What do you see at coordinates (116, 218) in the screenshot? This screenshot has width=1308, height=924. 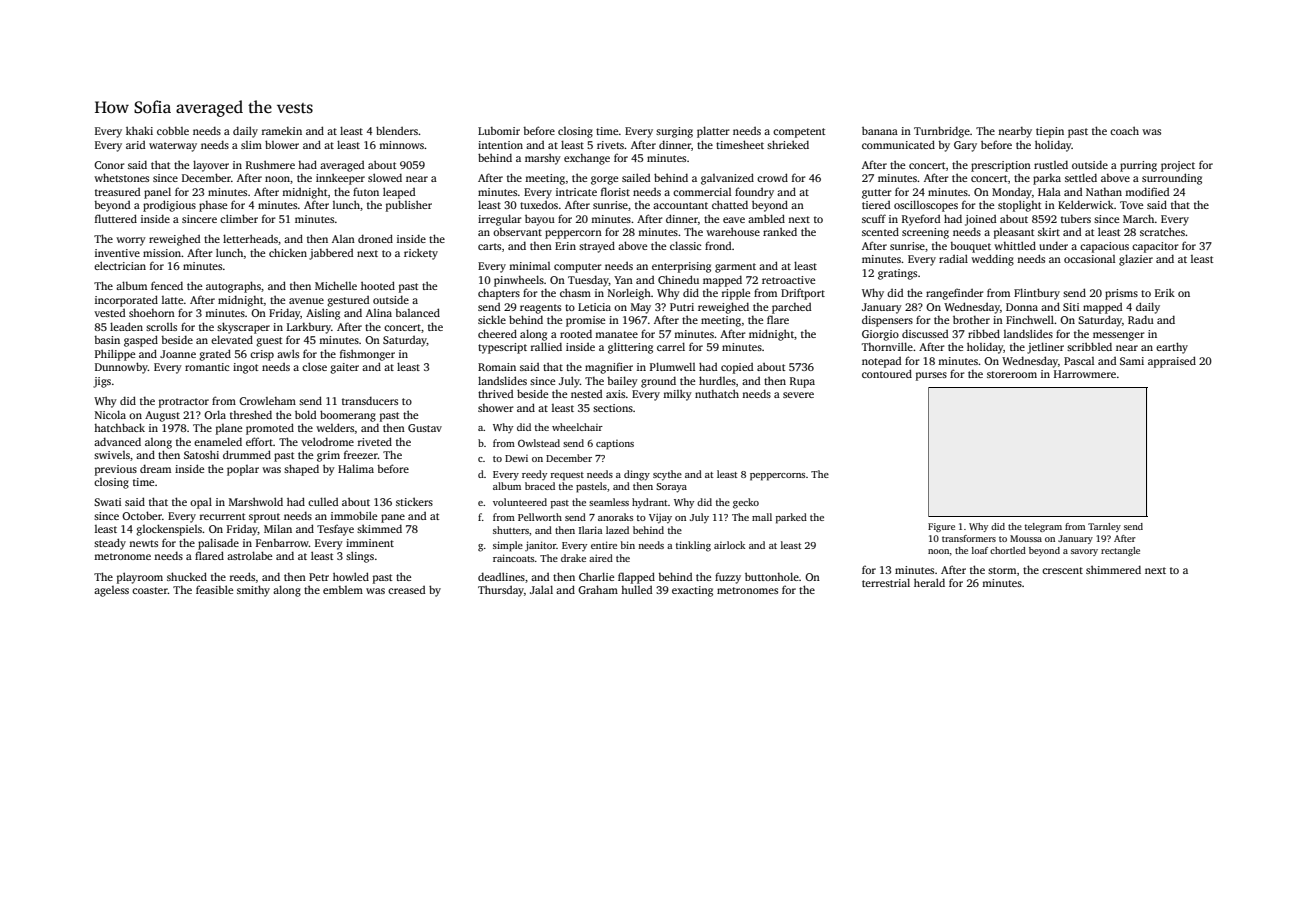 I see `fluttered` at bounding box center [116, 218].
